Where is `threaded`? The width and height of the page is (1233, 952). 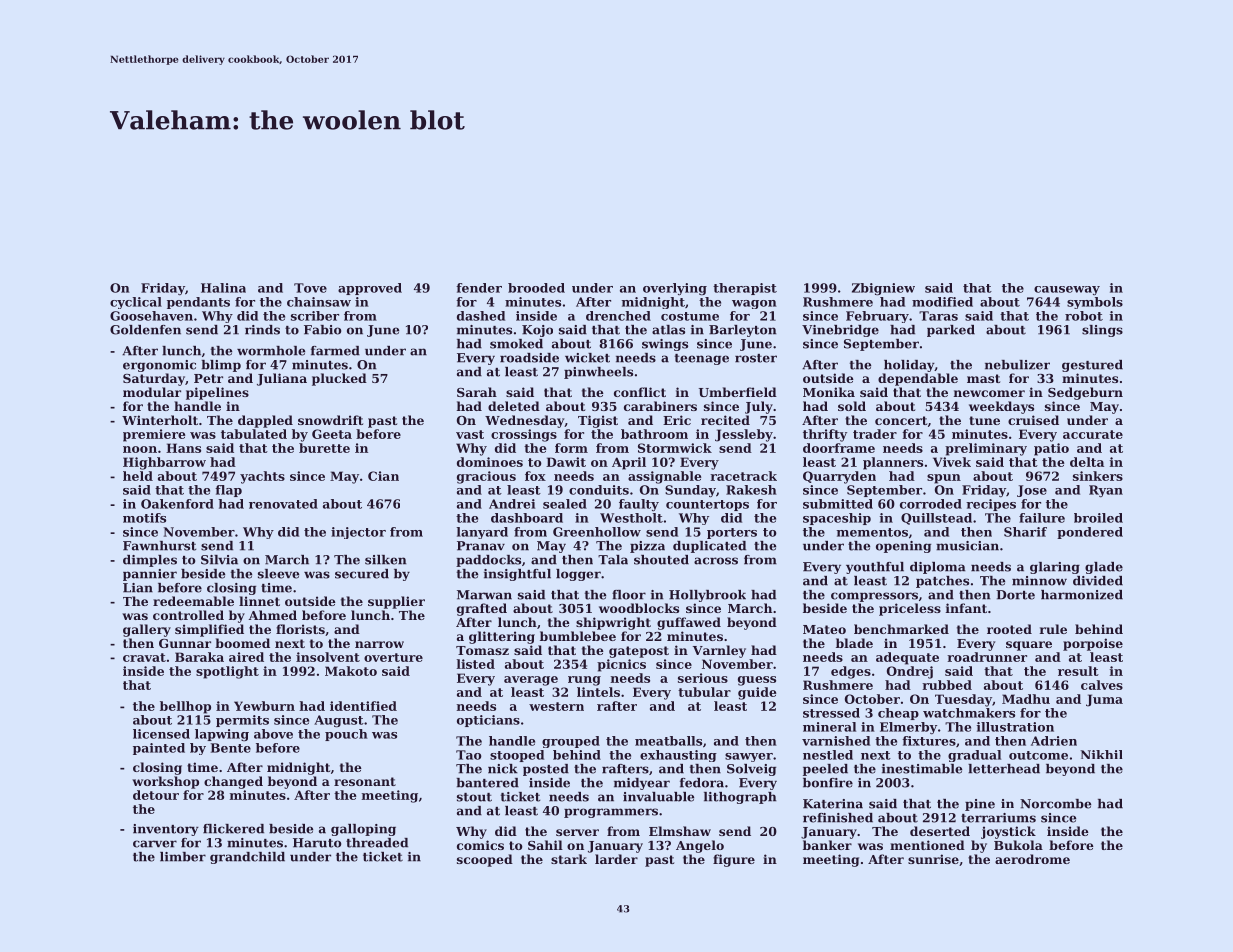
threaded is located at coordinates (377, 843).
